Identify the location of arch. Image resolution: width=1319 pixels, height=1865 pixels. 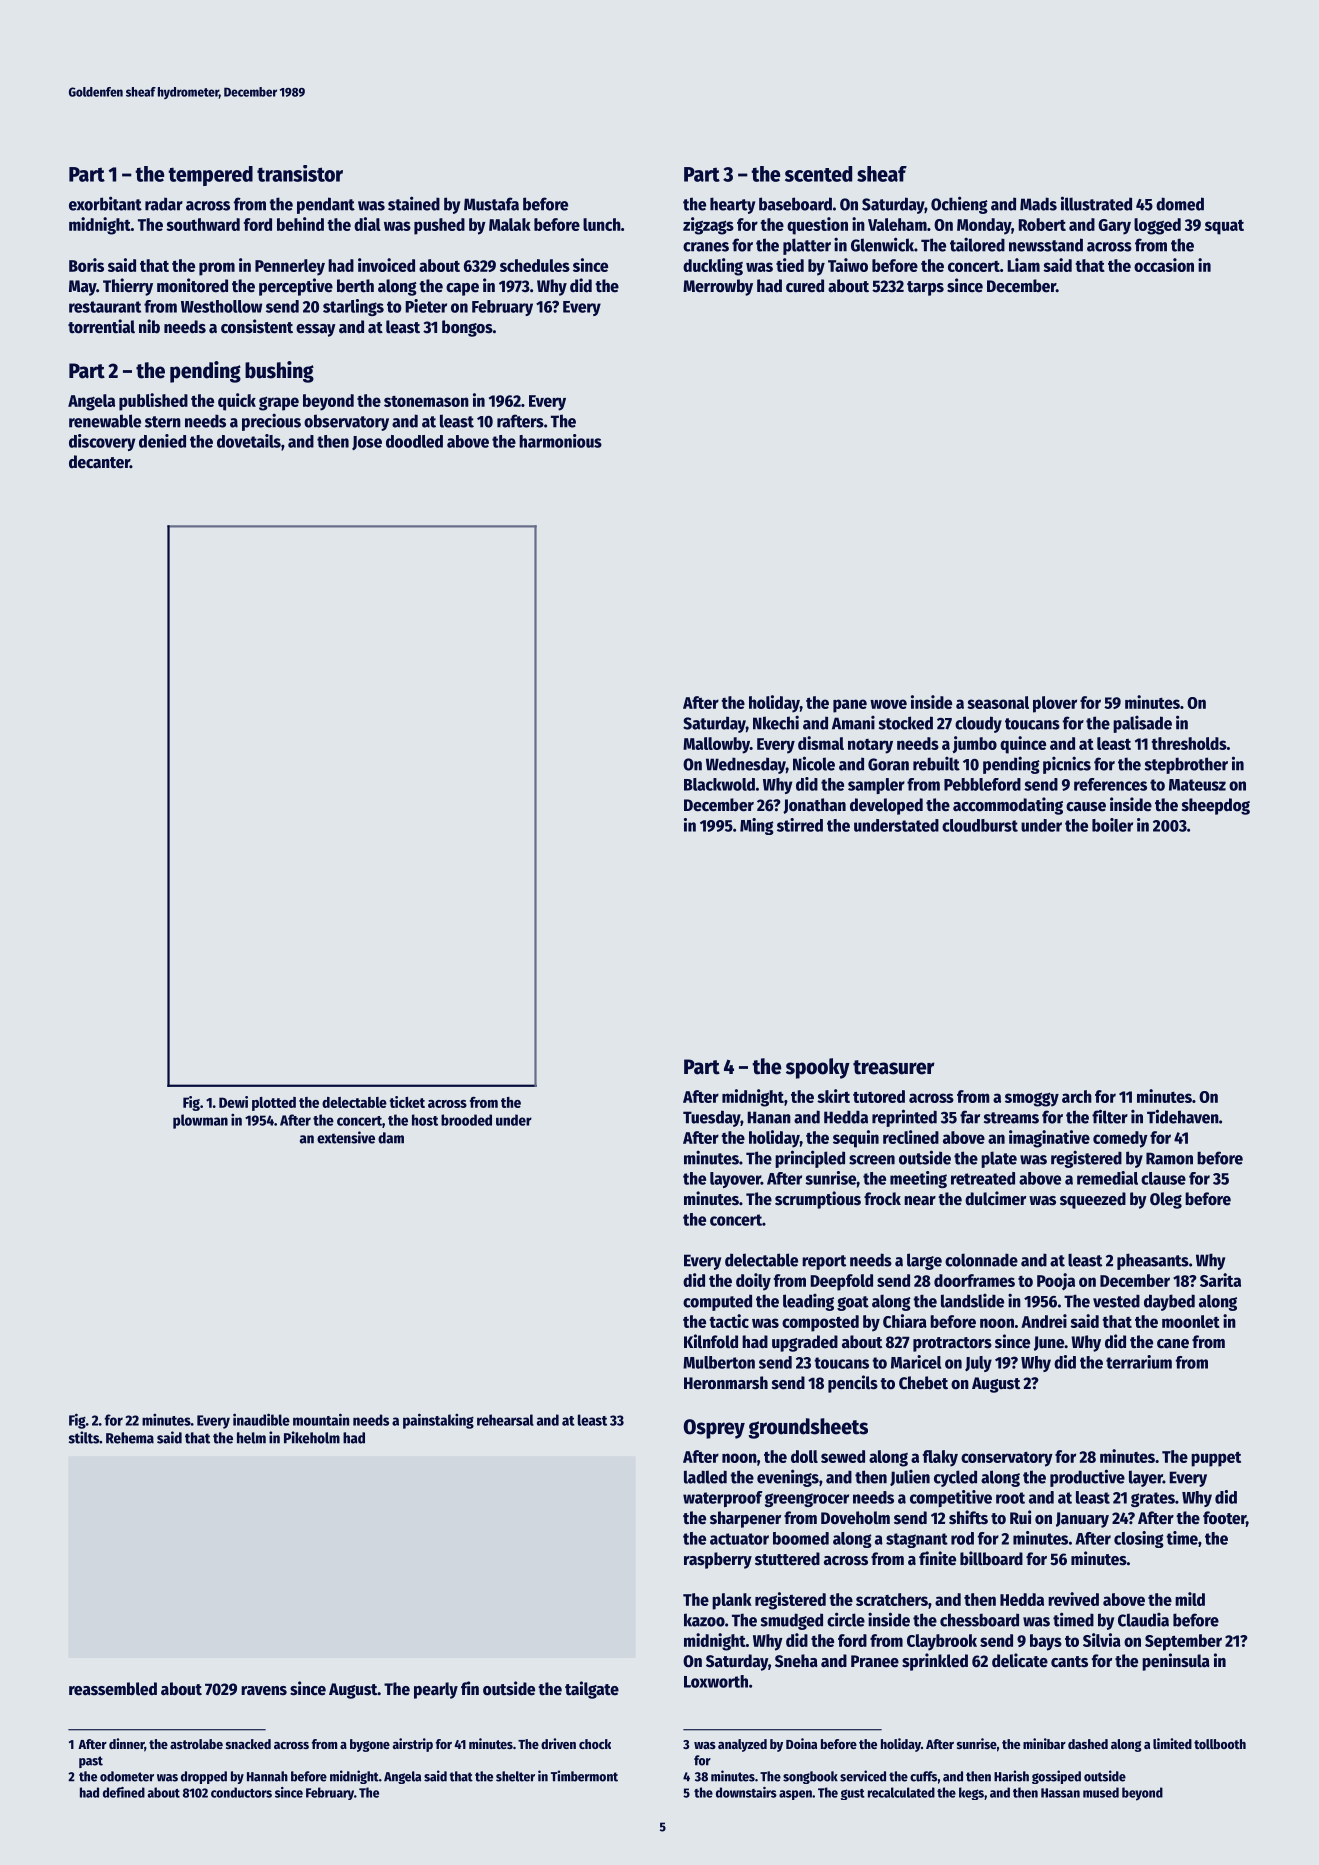
(1077, 1096).
